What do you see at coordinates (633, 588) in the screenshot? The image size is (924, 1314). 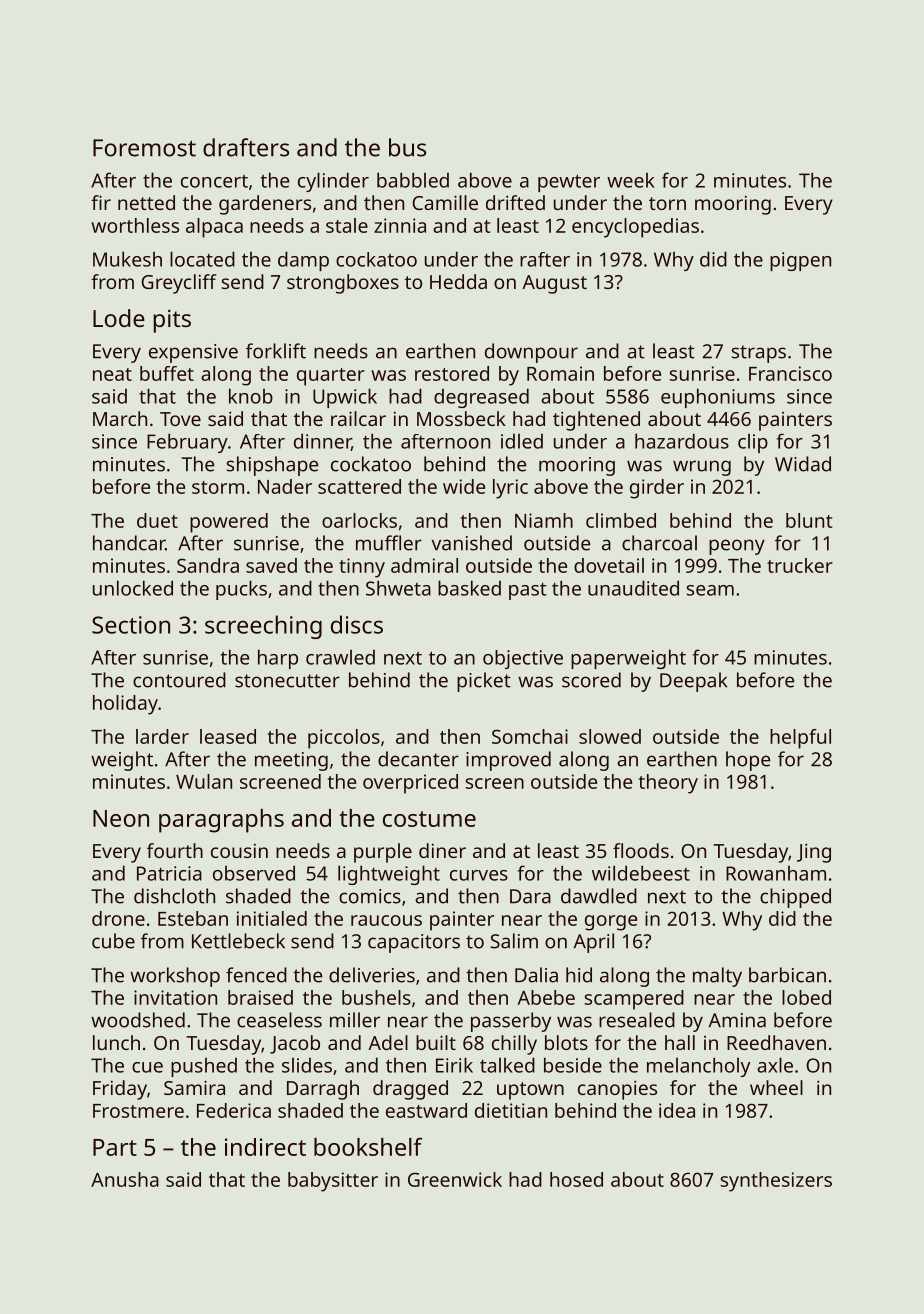 I see `unaudited` at bounding box center [633, 588].
